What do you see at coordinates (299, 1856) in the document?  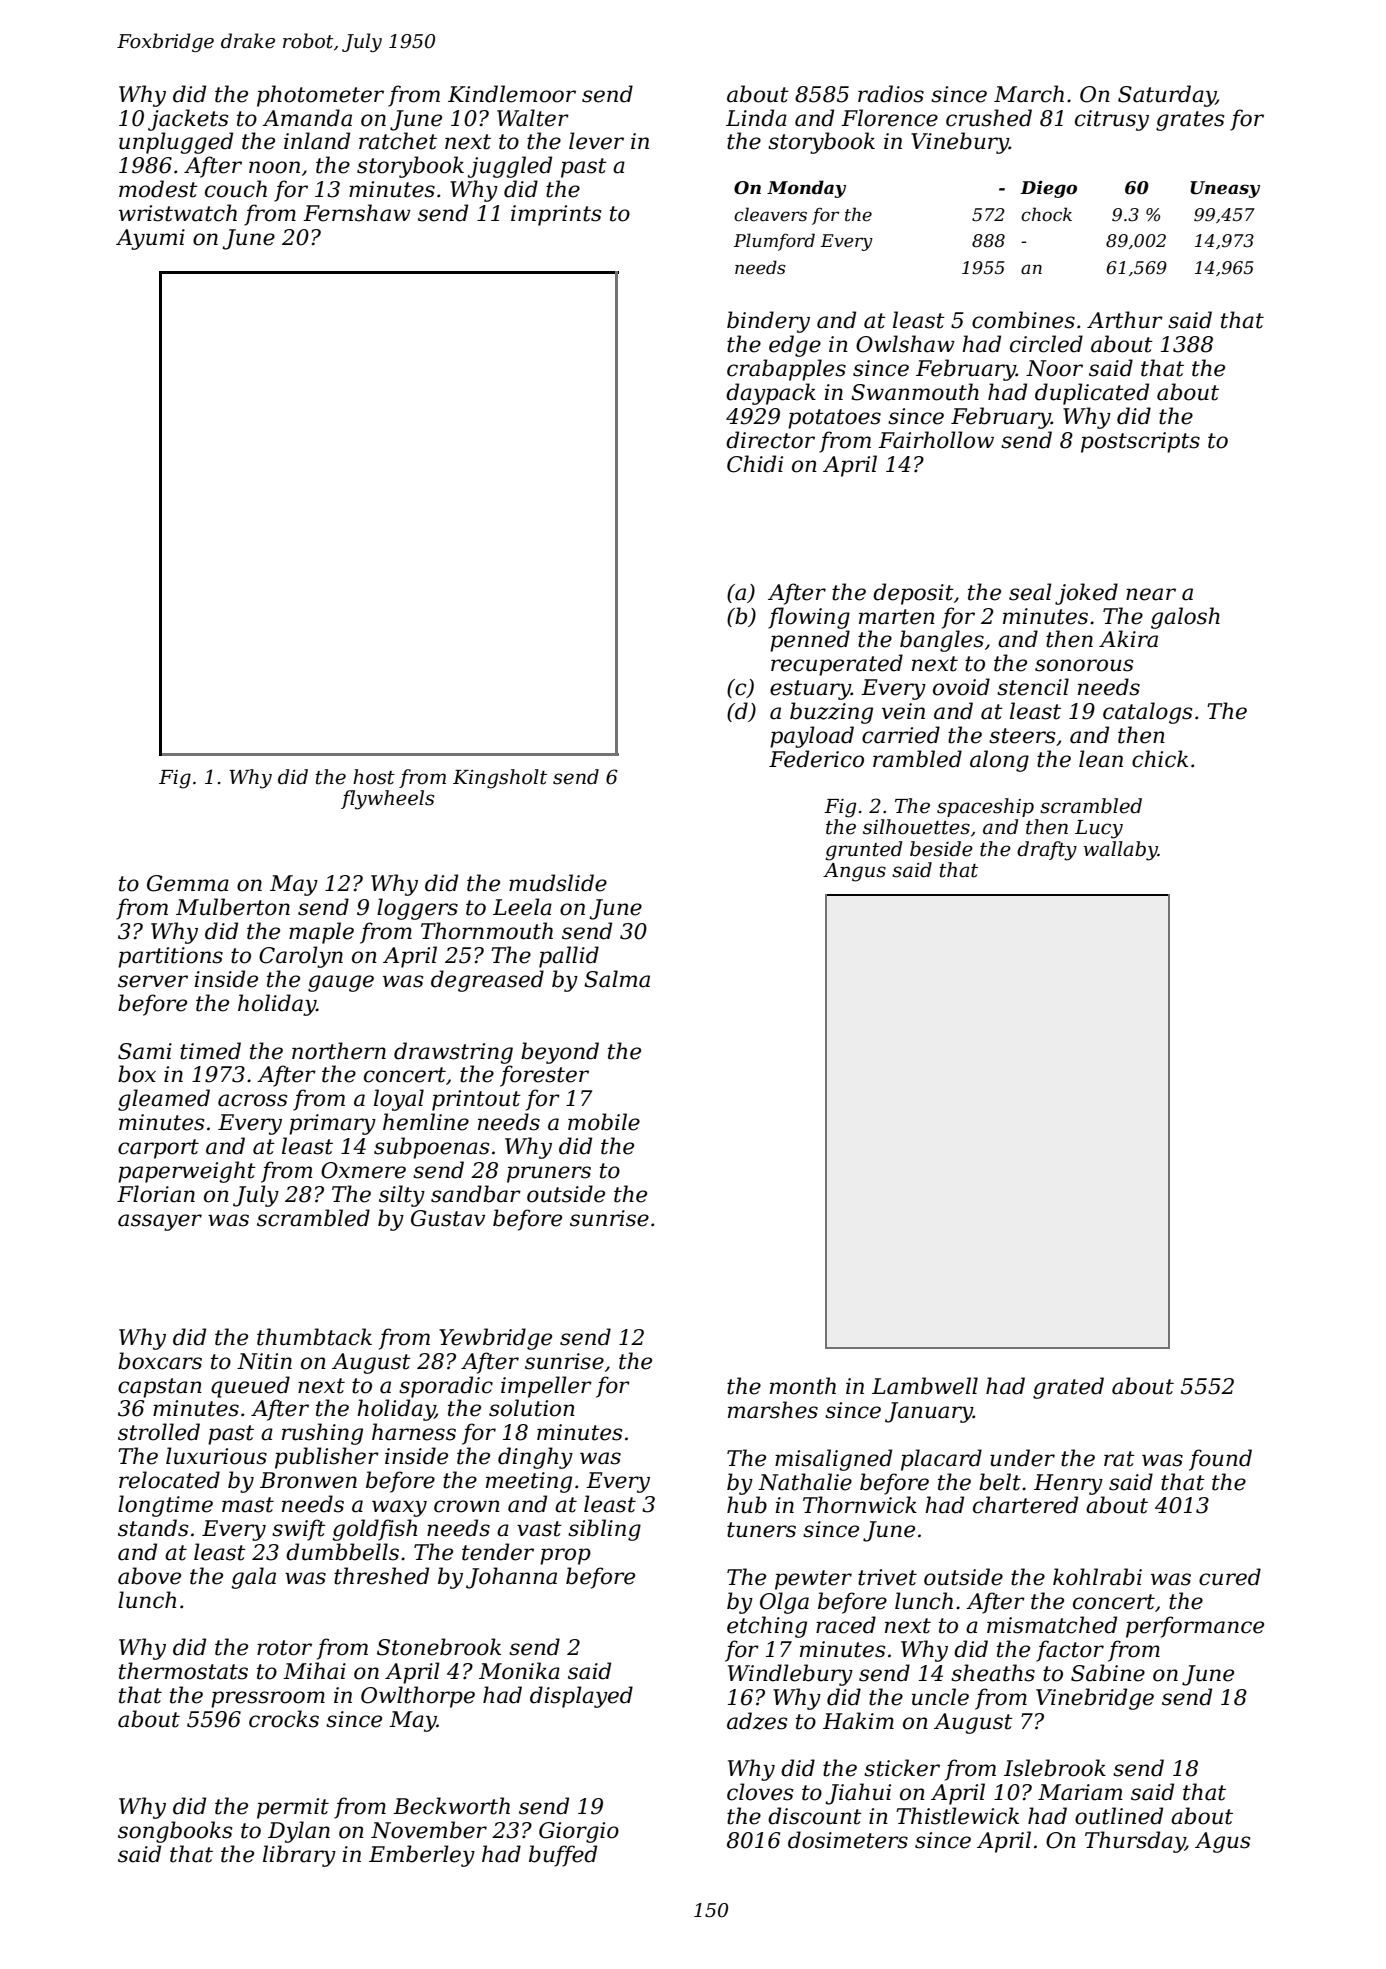 I see `library` at bounding box center [299, 1856].
